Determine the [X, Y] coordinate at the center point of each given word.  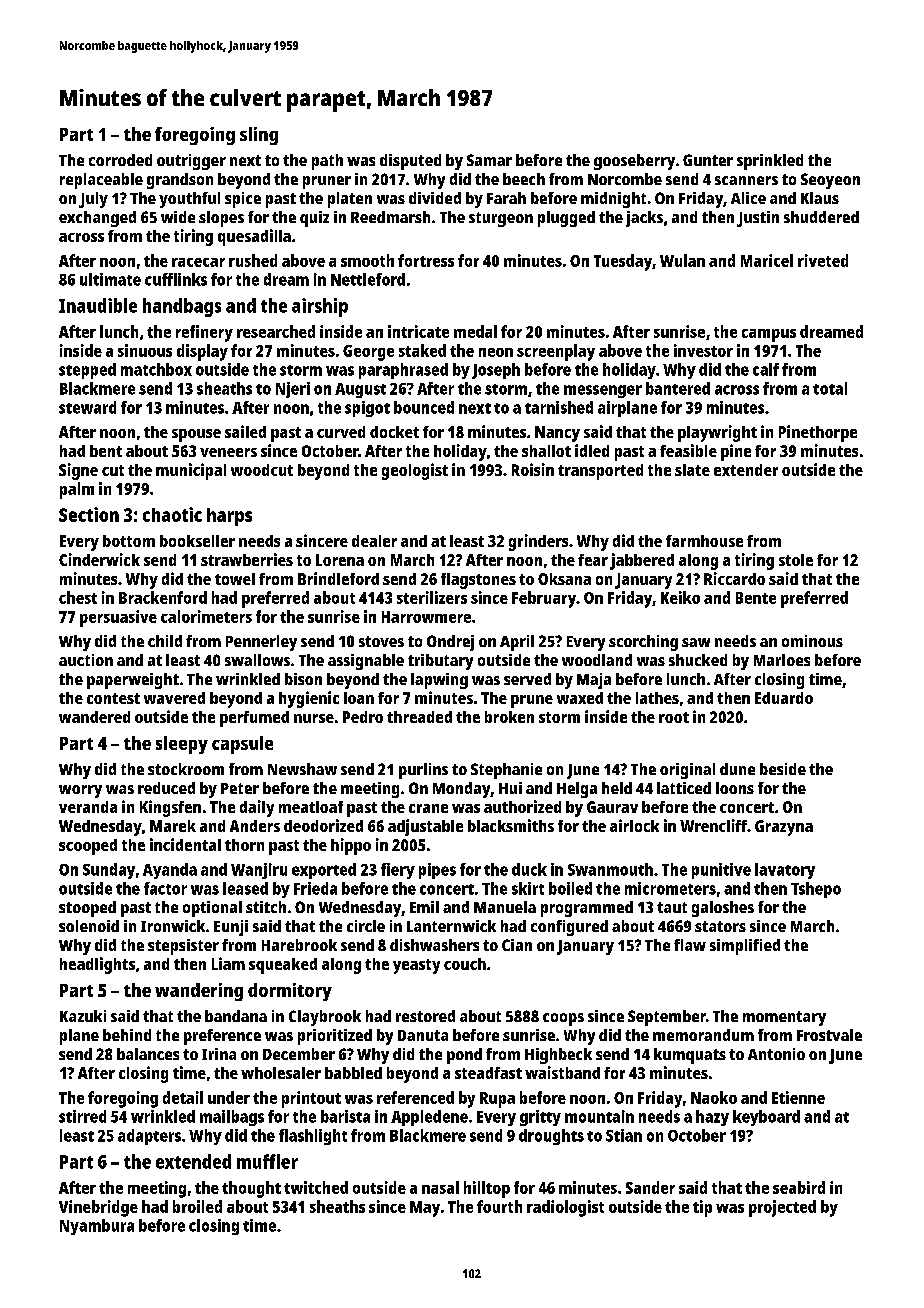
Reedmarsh [390, 217]
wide [178, 217]
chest [78, 597]
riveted [823, 260]
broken [509, 717]
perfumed [254, 719]
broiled [197, 1206]
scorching [643, 643]
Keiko [680, 597]
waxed [580, 698]
